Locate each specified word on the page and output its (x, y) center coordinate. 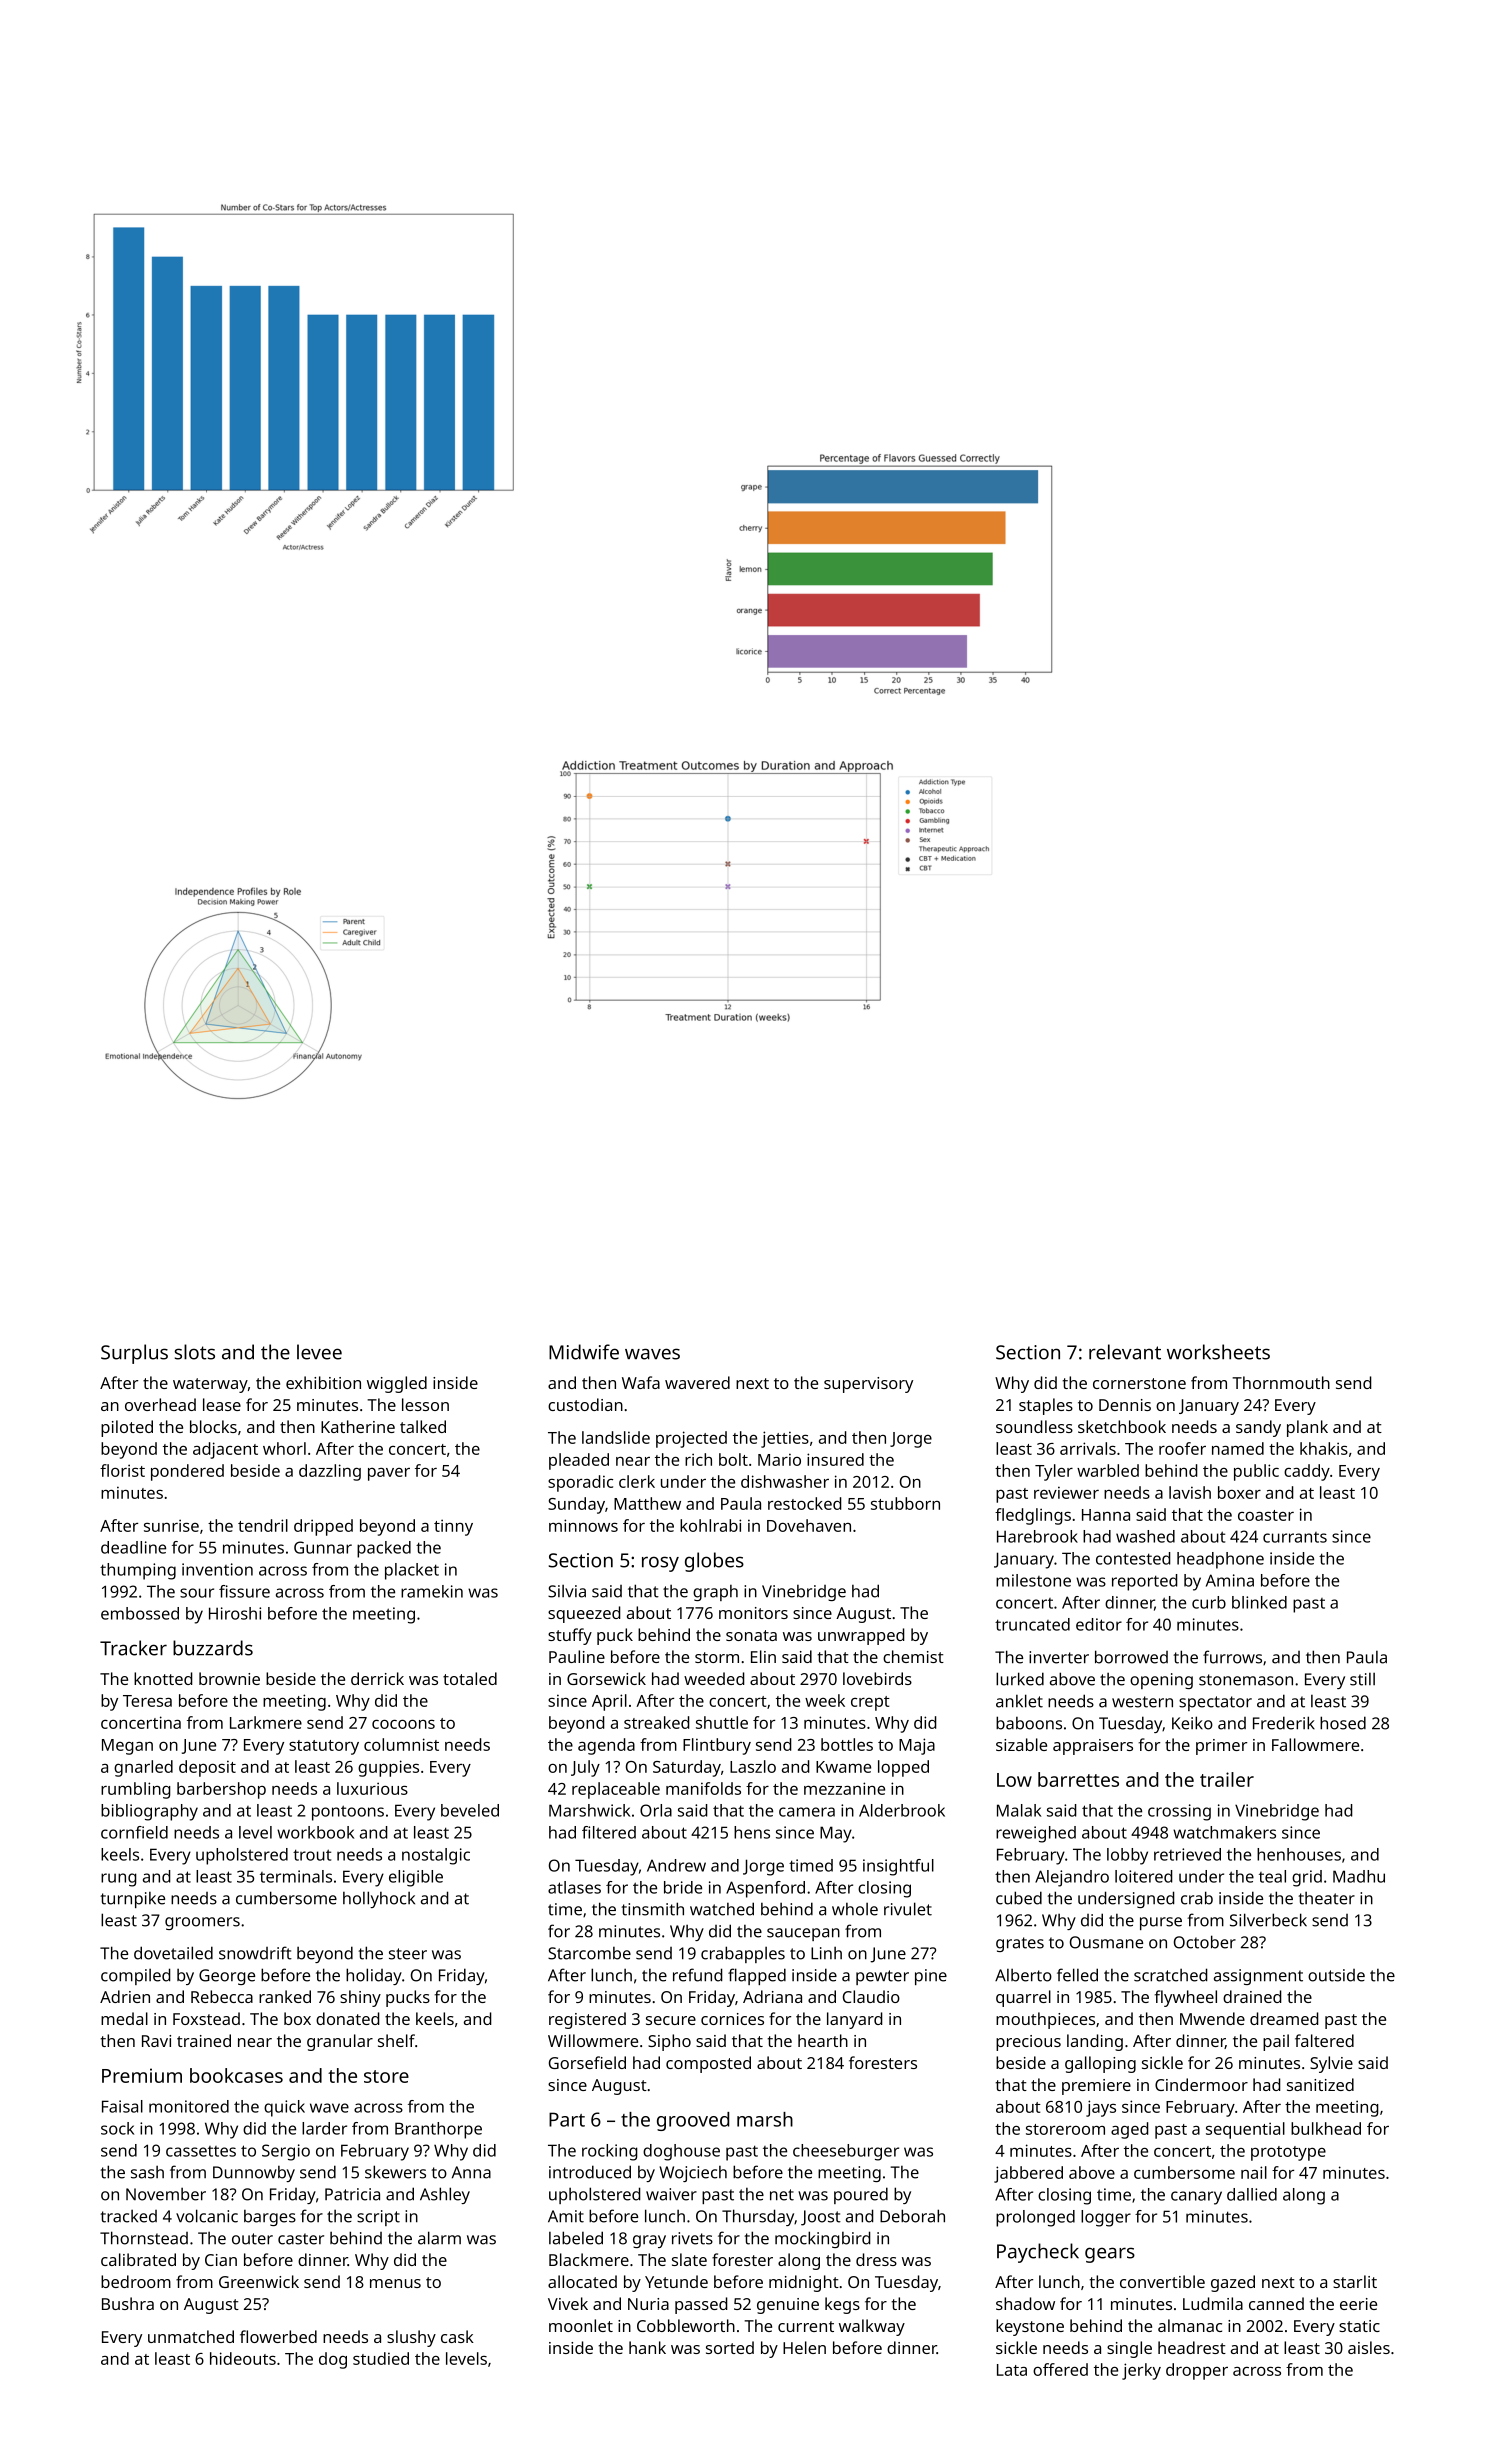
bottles (847, 1744)
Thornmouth (1281, 1382)
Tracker (133, 1648)
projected (691, 1439)
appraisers (1093, 1747)
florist (122, 1470)
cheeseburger (846, 2152)
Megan (127, 1747)
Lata (1012, 2370)
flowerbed (278, 2336)
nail (1254, 2172)
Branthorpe (438, 2130)
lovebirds (877, 1678)
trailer (1227, 1779)
